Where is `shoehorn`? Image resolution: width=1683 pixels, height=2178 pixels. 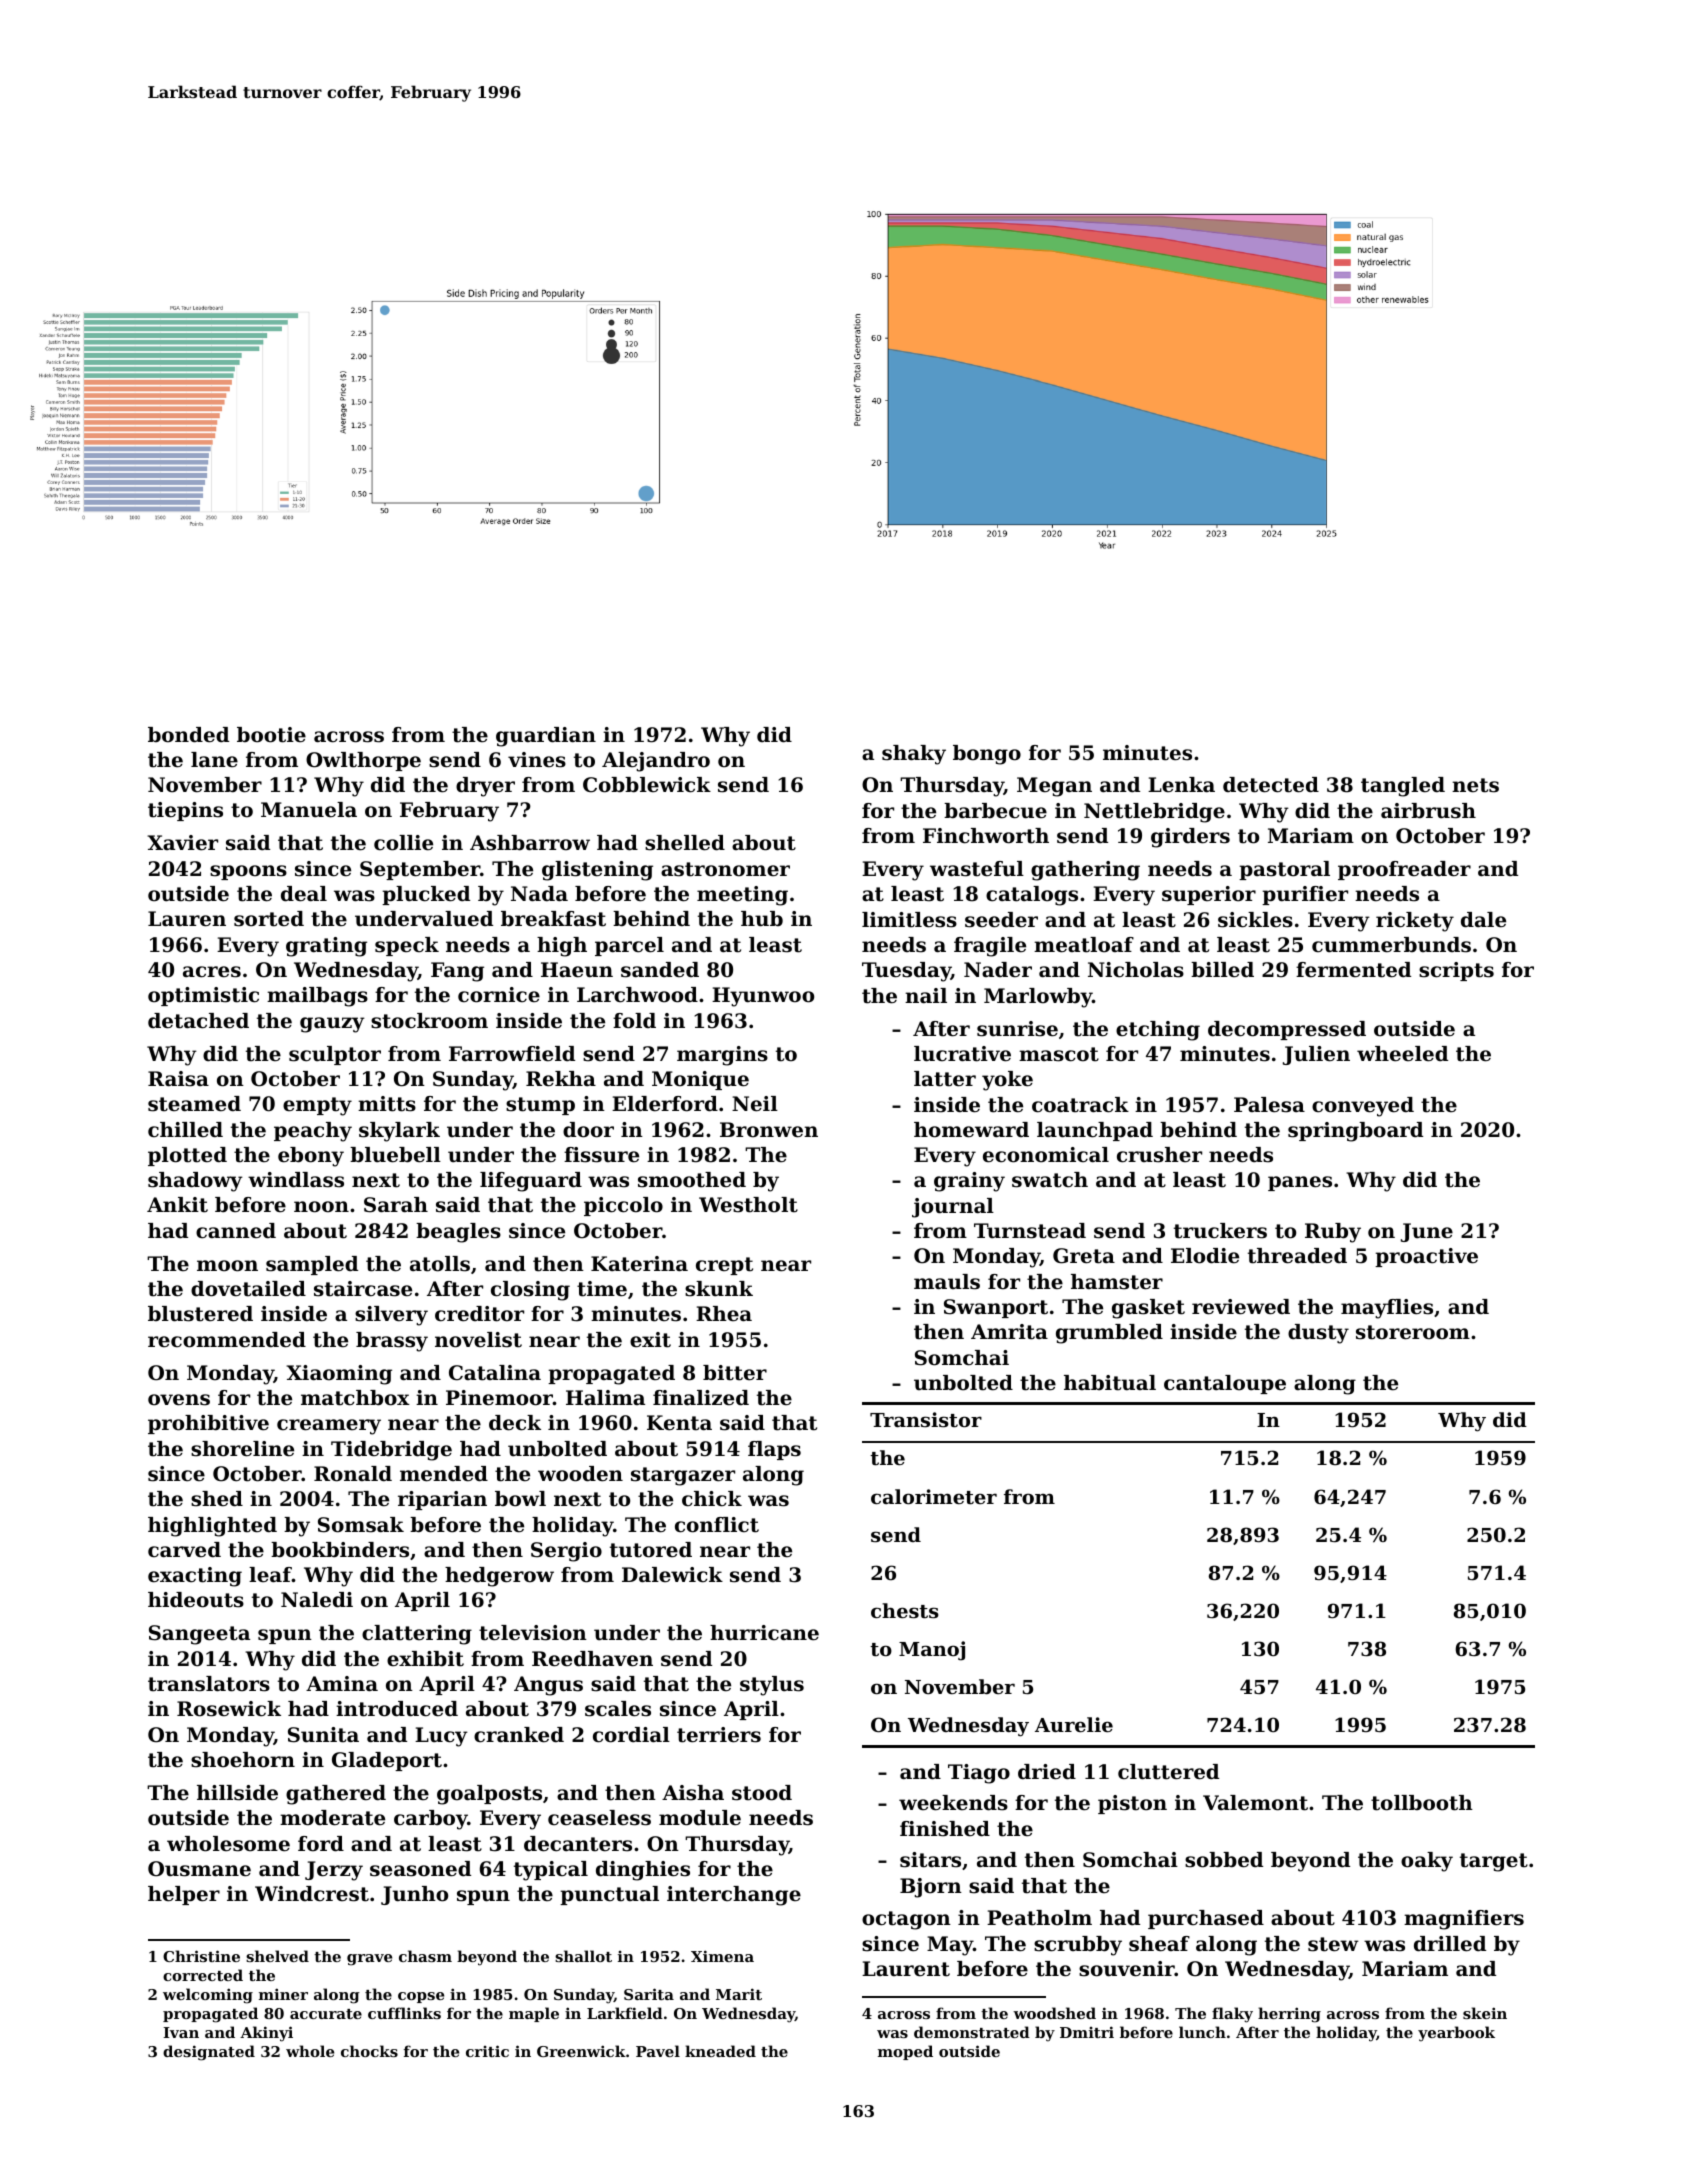
shoehorn is located at coordinates (243, 1760).
